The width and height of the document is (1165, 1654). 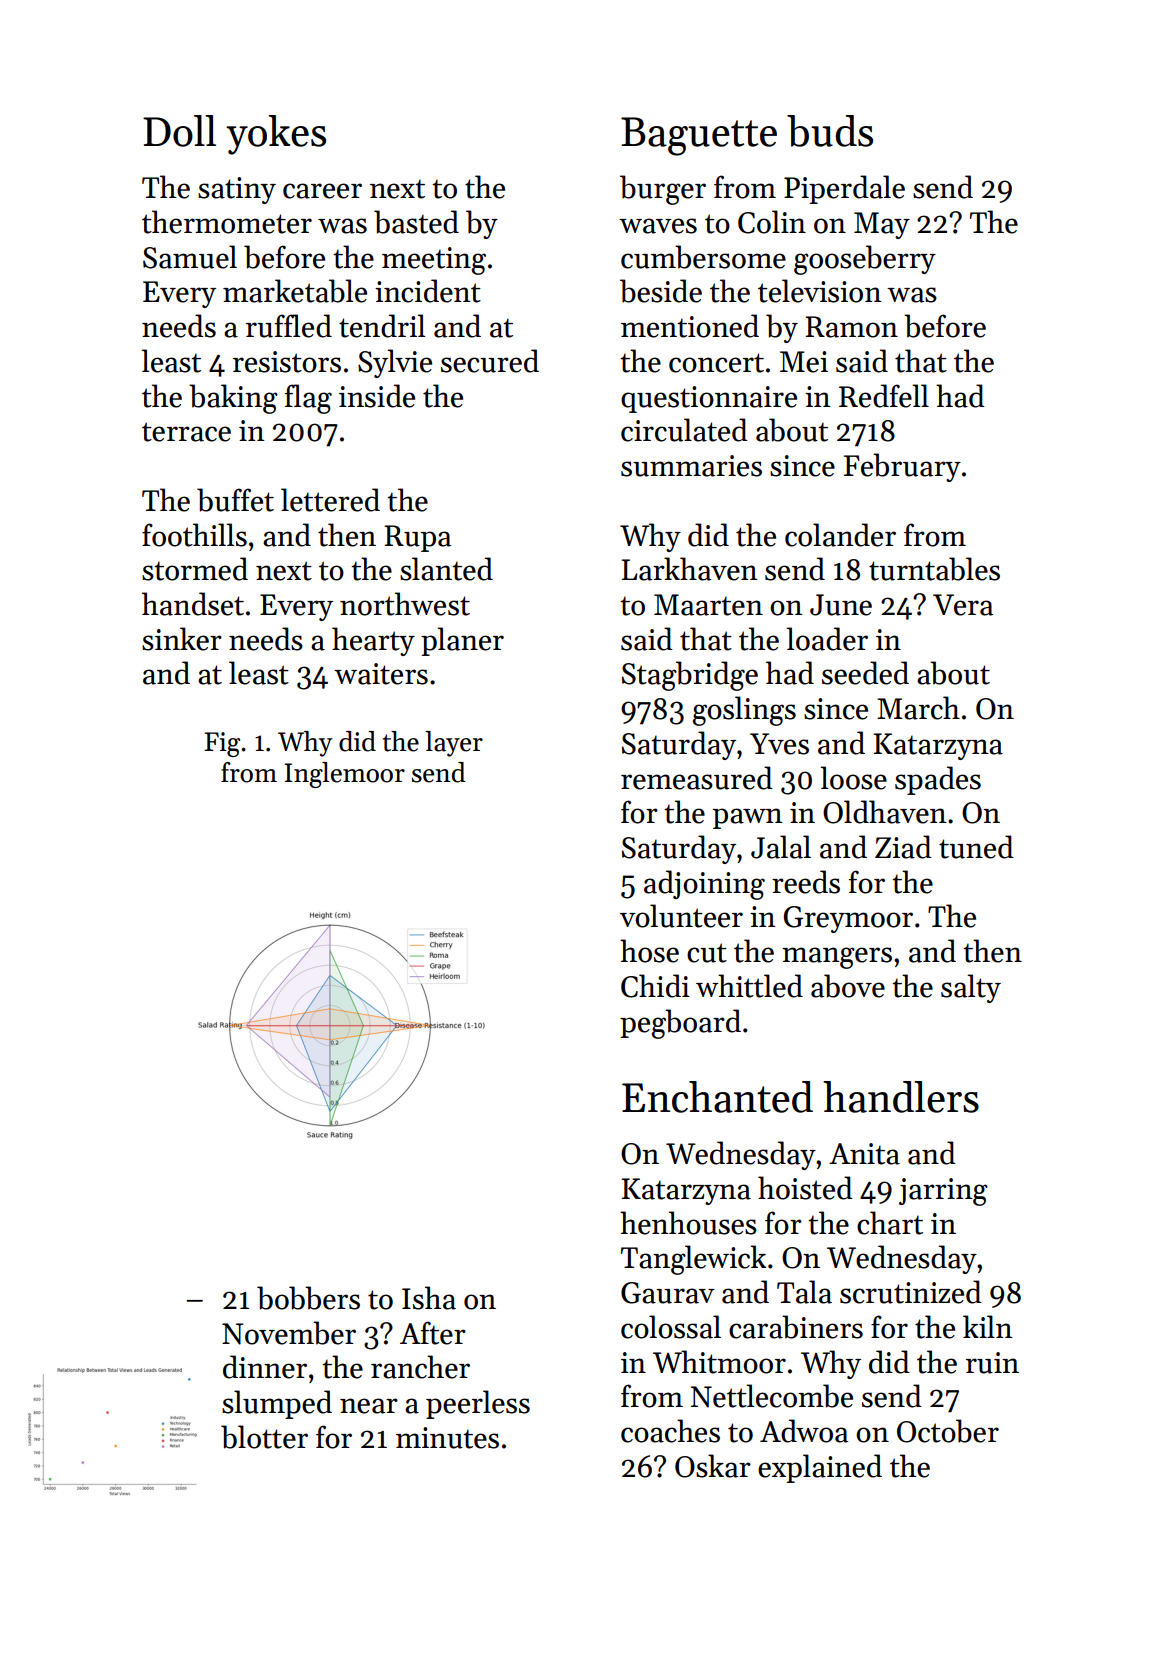 I want to click on blotter, so click(x=264, y=1437).
